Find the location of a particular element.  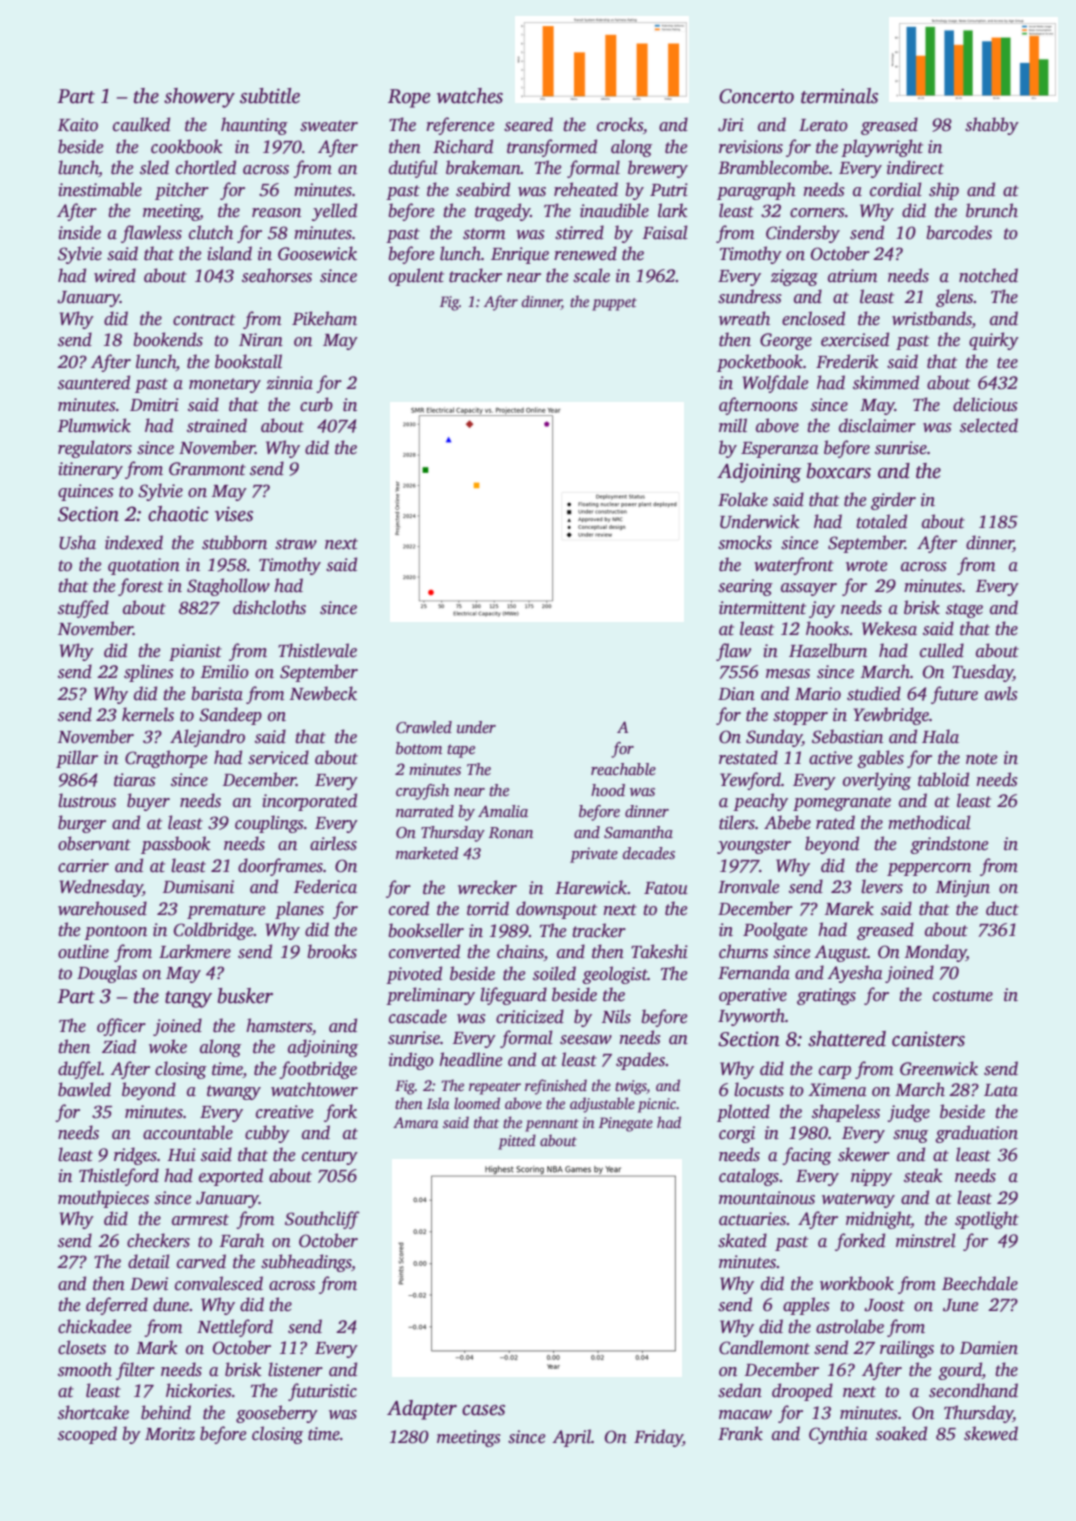

levers is located at coordinates (882, 886).
